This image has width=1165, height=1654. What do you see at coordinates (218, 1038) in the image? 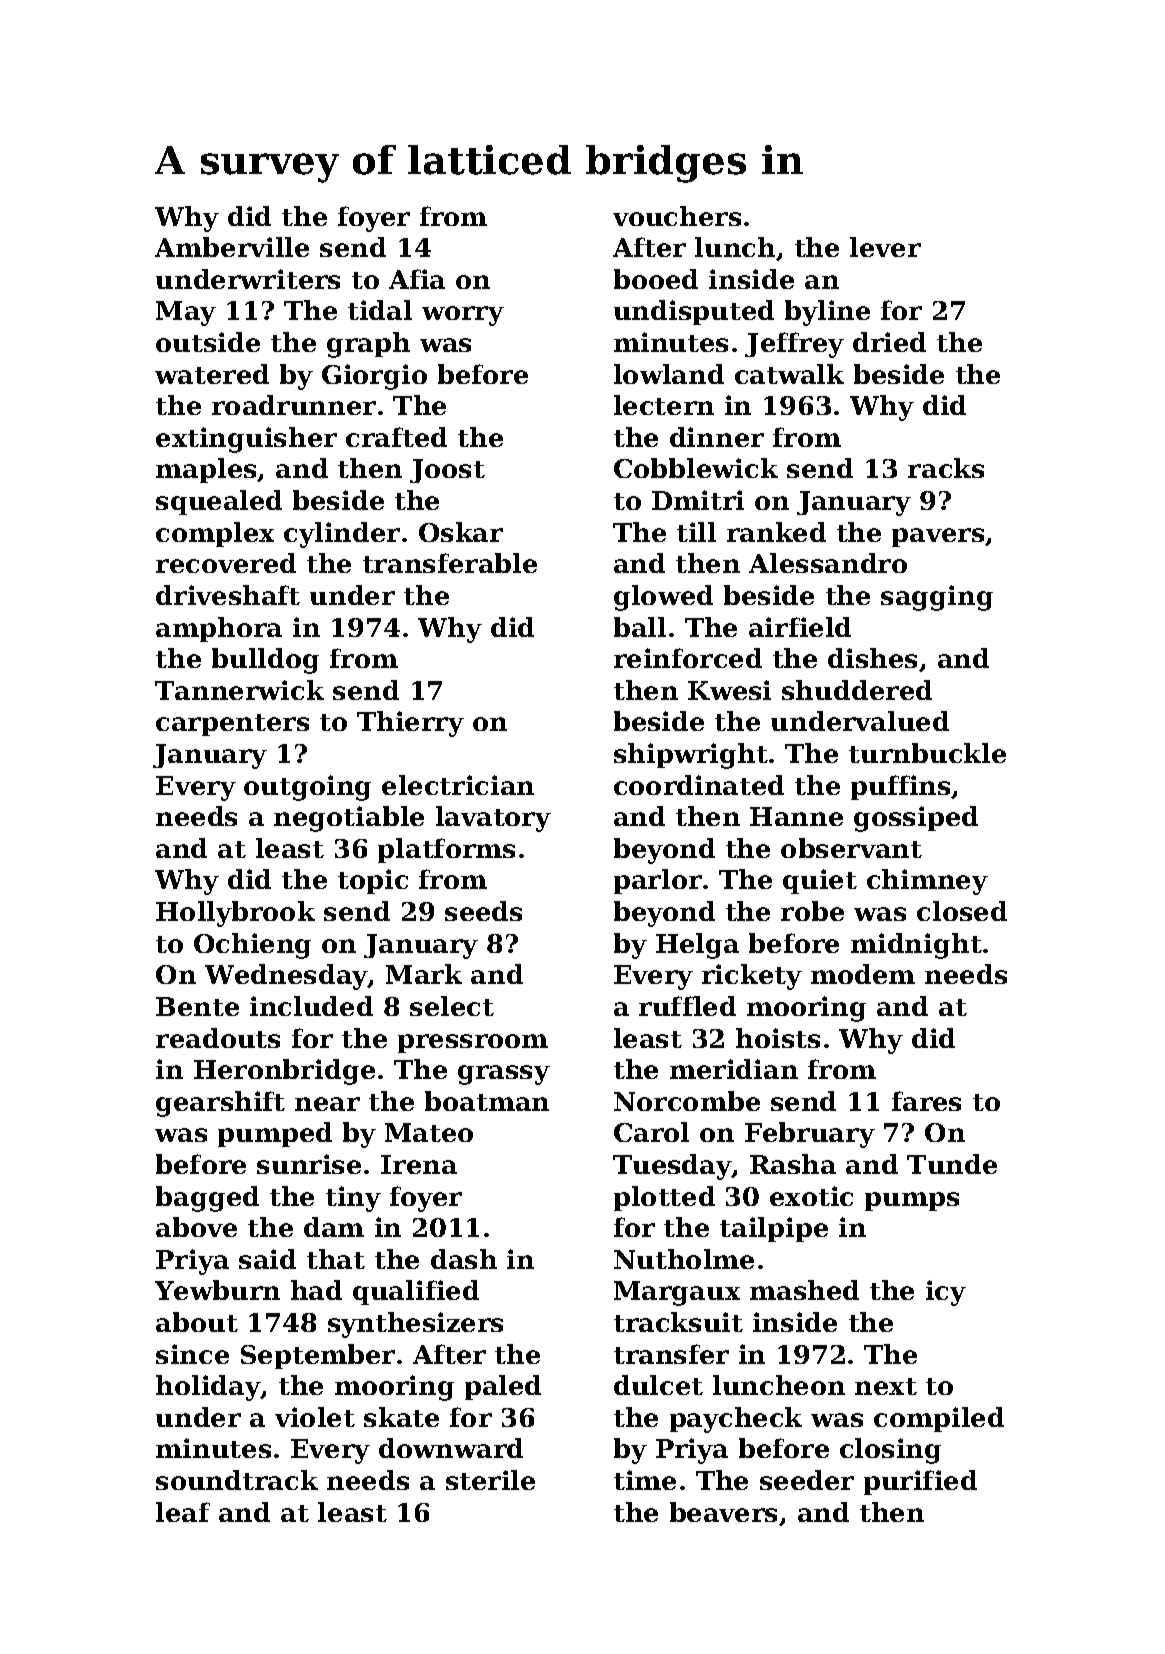
I see `readouts` at bounding box center [218, 1038].
